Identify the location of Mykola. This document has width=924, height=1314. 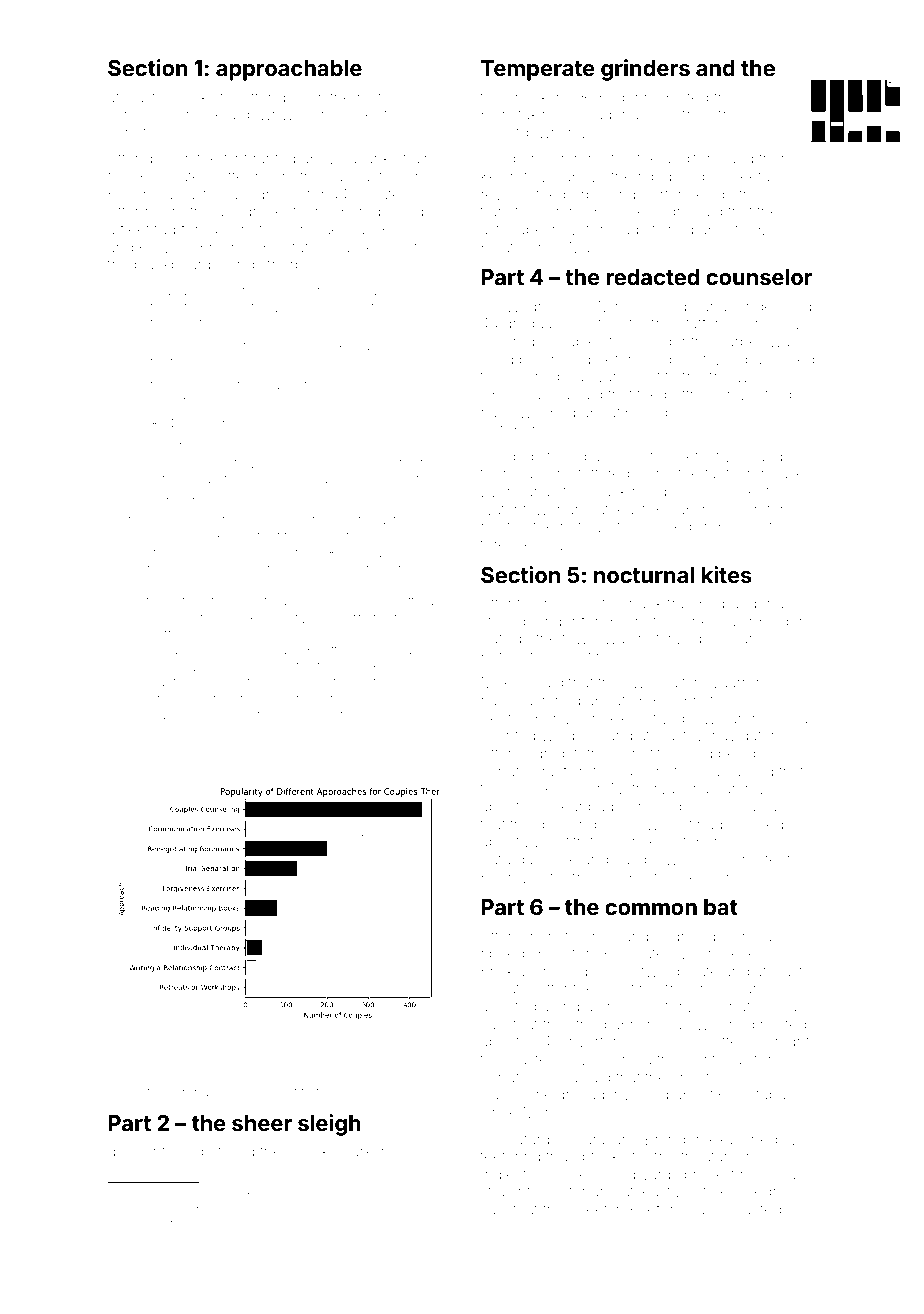
(506, 683).
